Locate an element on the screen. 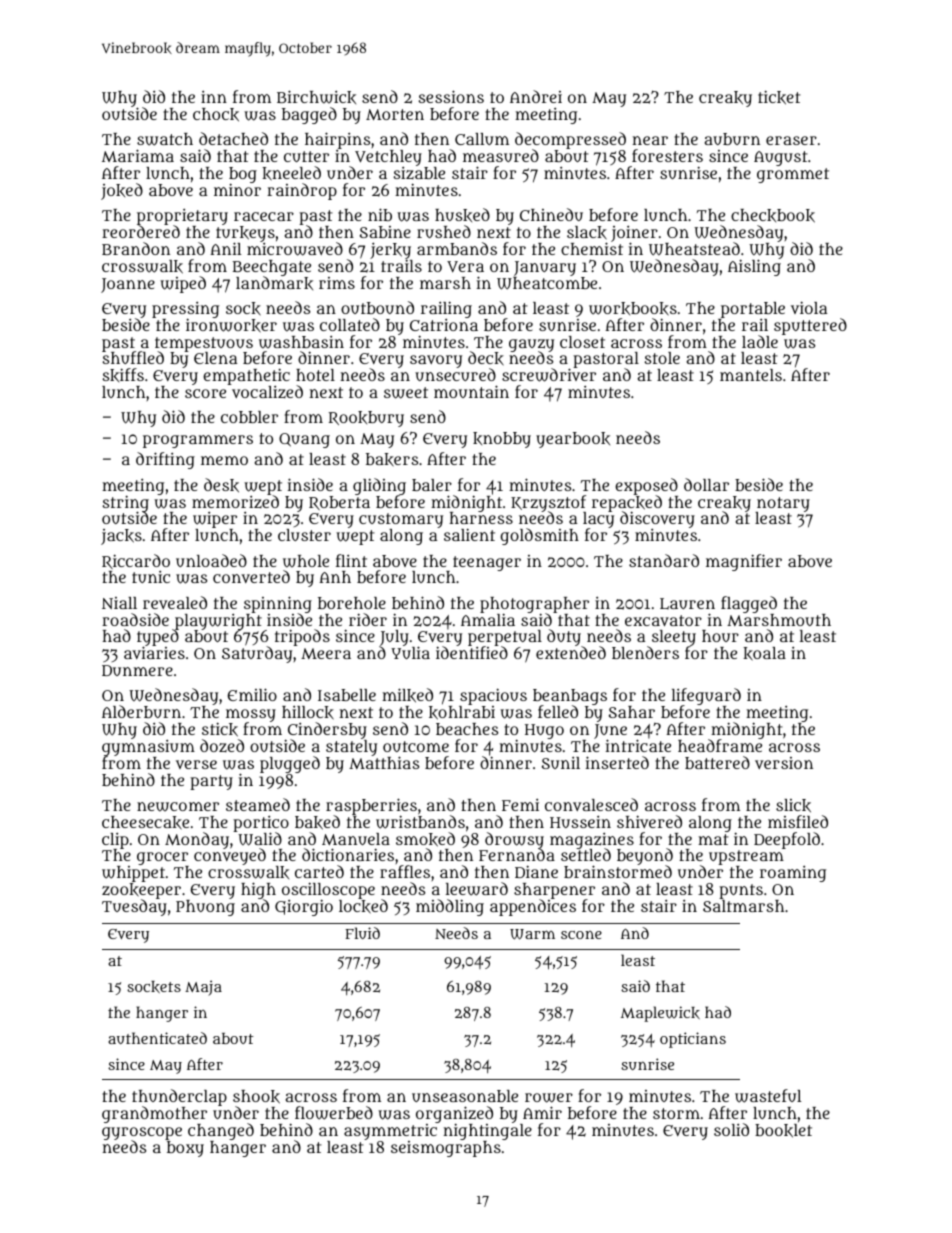 The image size is (952, 1233). portable is located at coordinates (753, 310).
